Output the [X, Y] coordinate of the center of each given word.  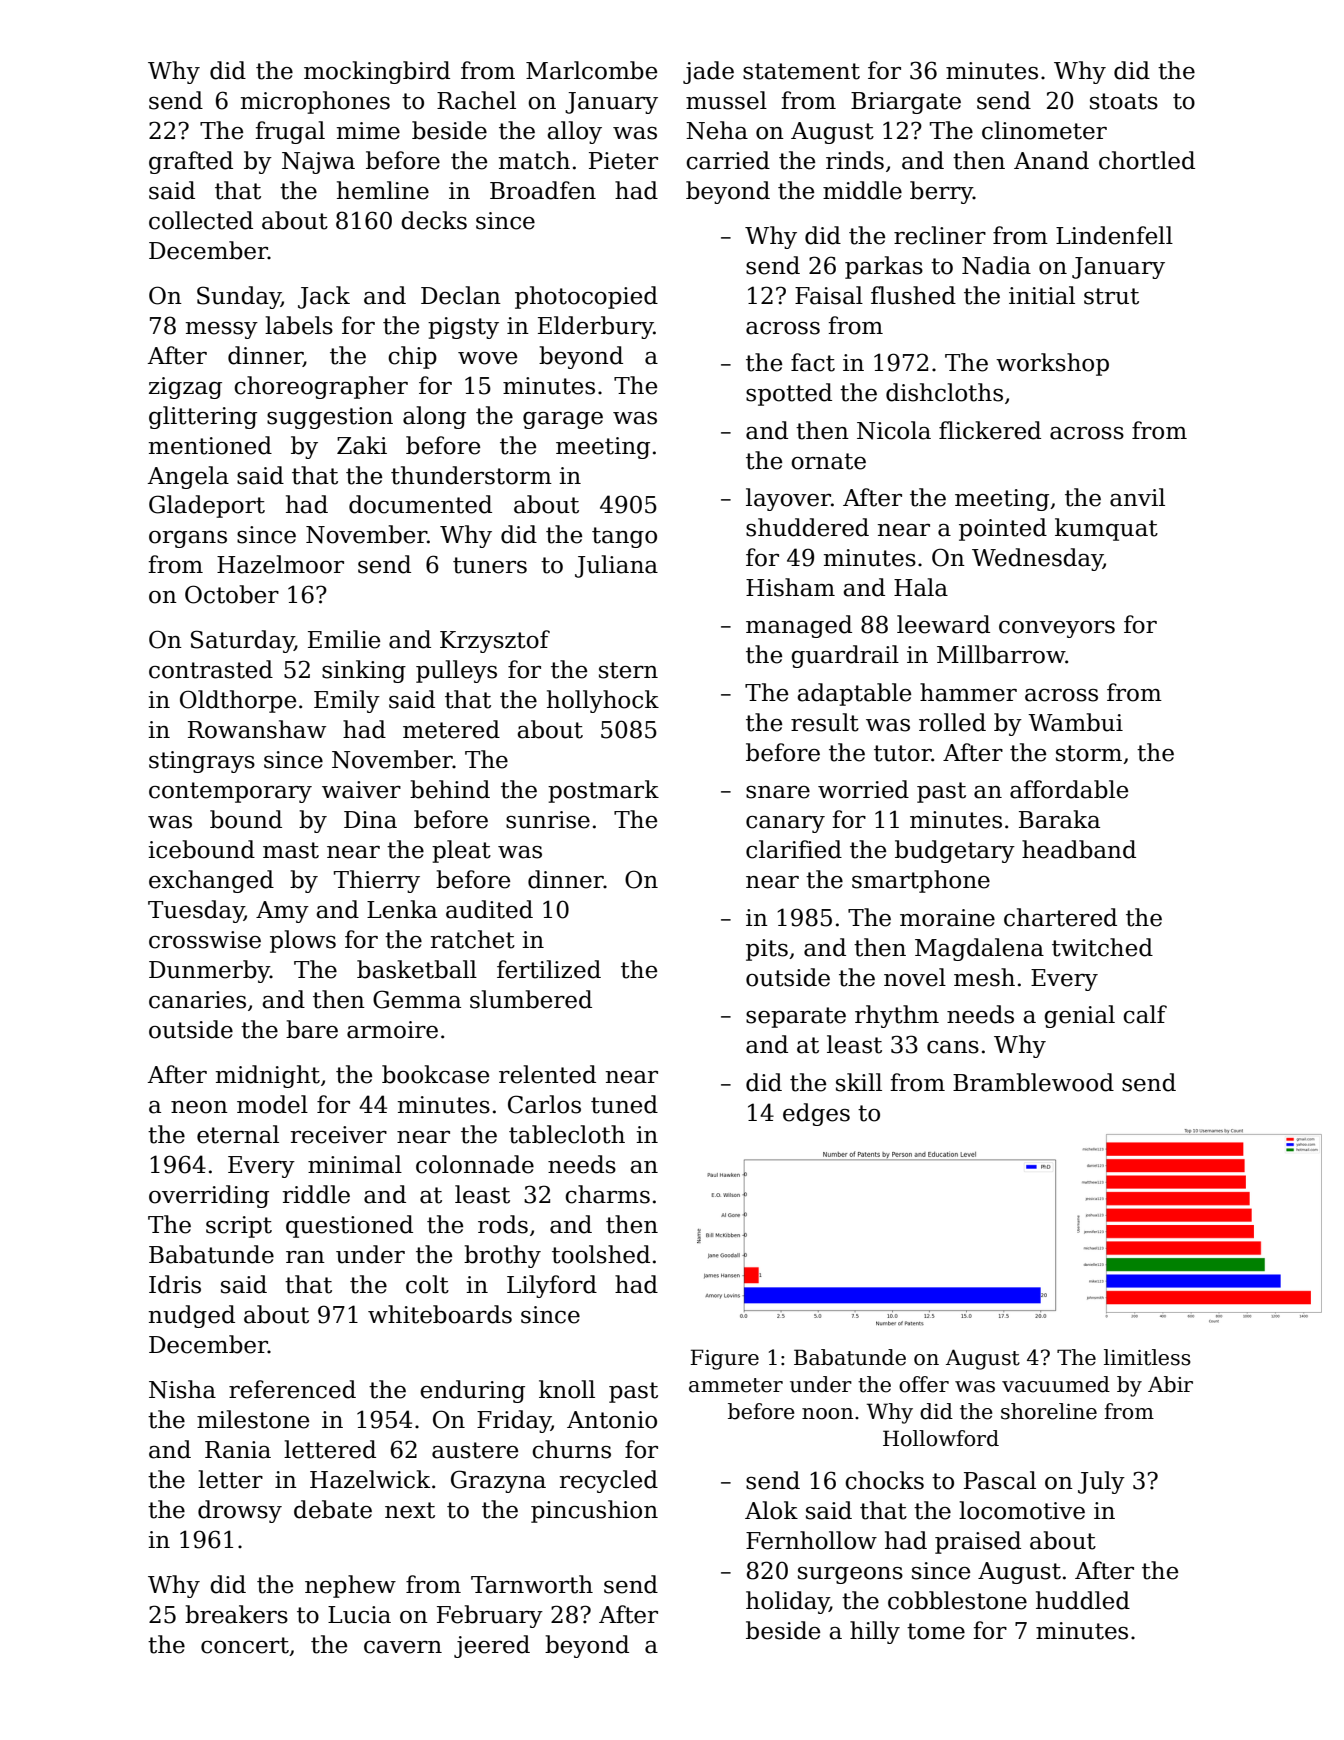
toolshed [601, 1254]
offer [924, 1384]
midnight [268, 1076]
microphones [315, 102]
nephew [350, 1586]
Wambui [1075, 722]
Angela [188, 477]
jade [708, 72]
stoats [1124, 101]
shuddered [807, 527]
